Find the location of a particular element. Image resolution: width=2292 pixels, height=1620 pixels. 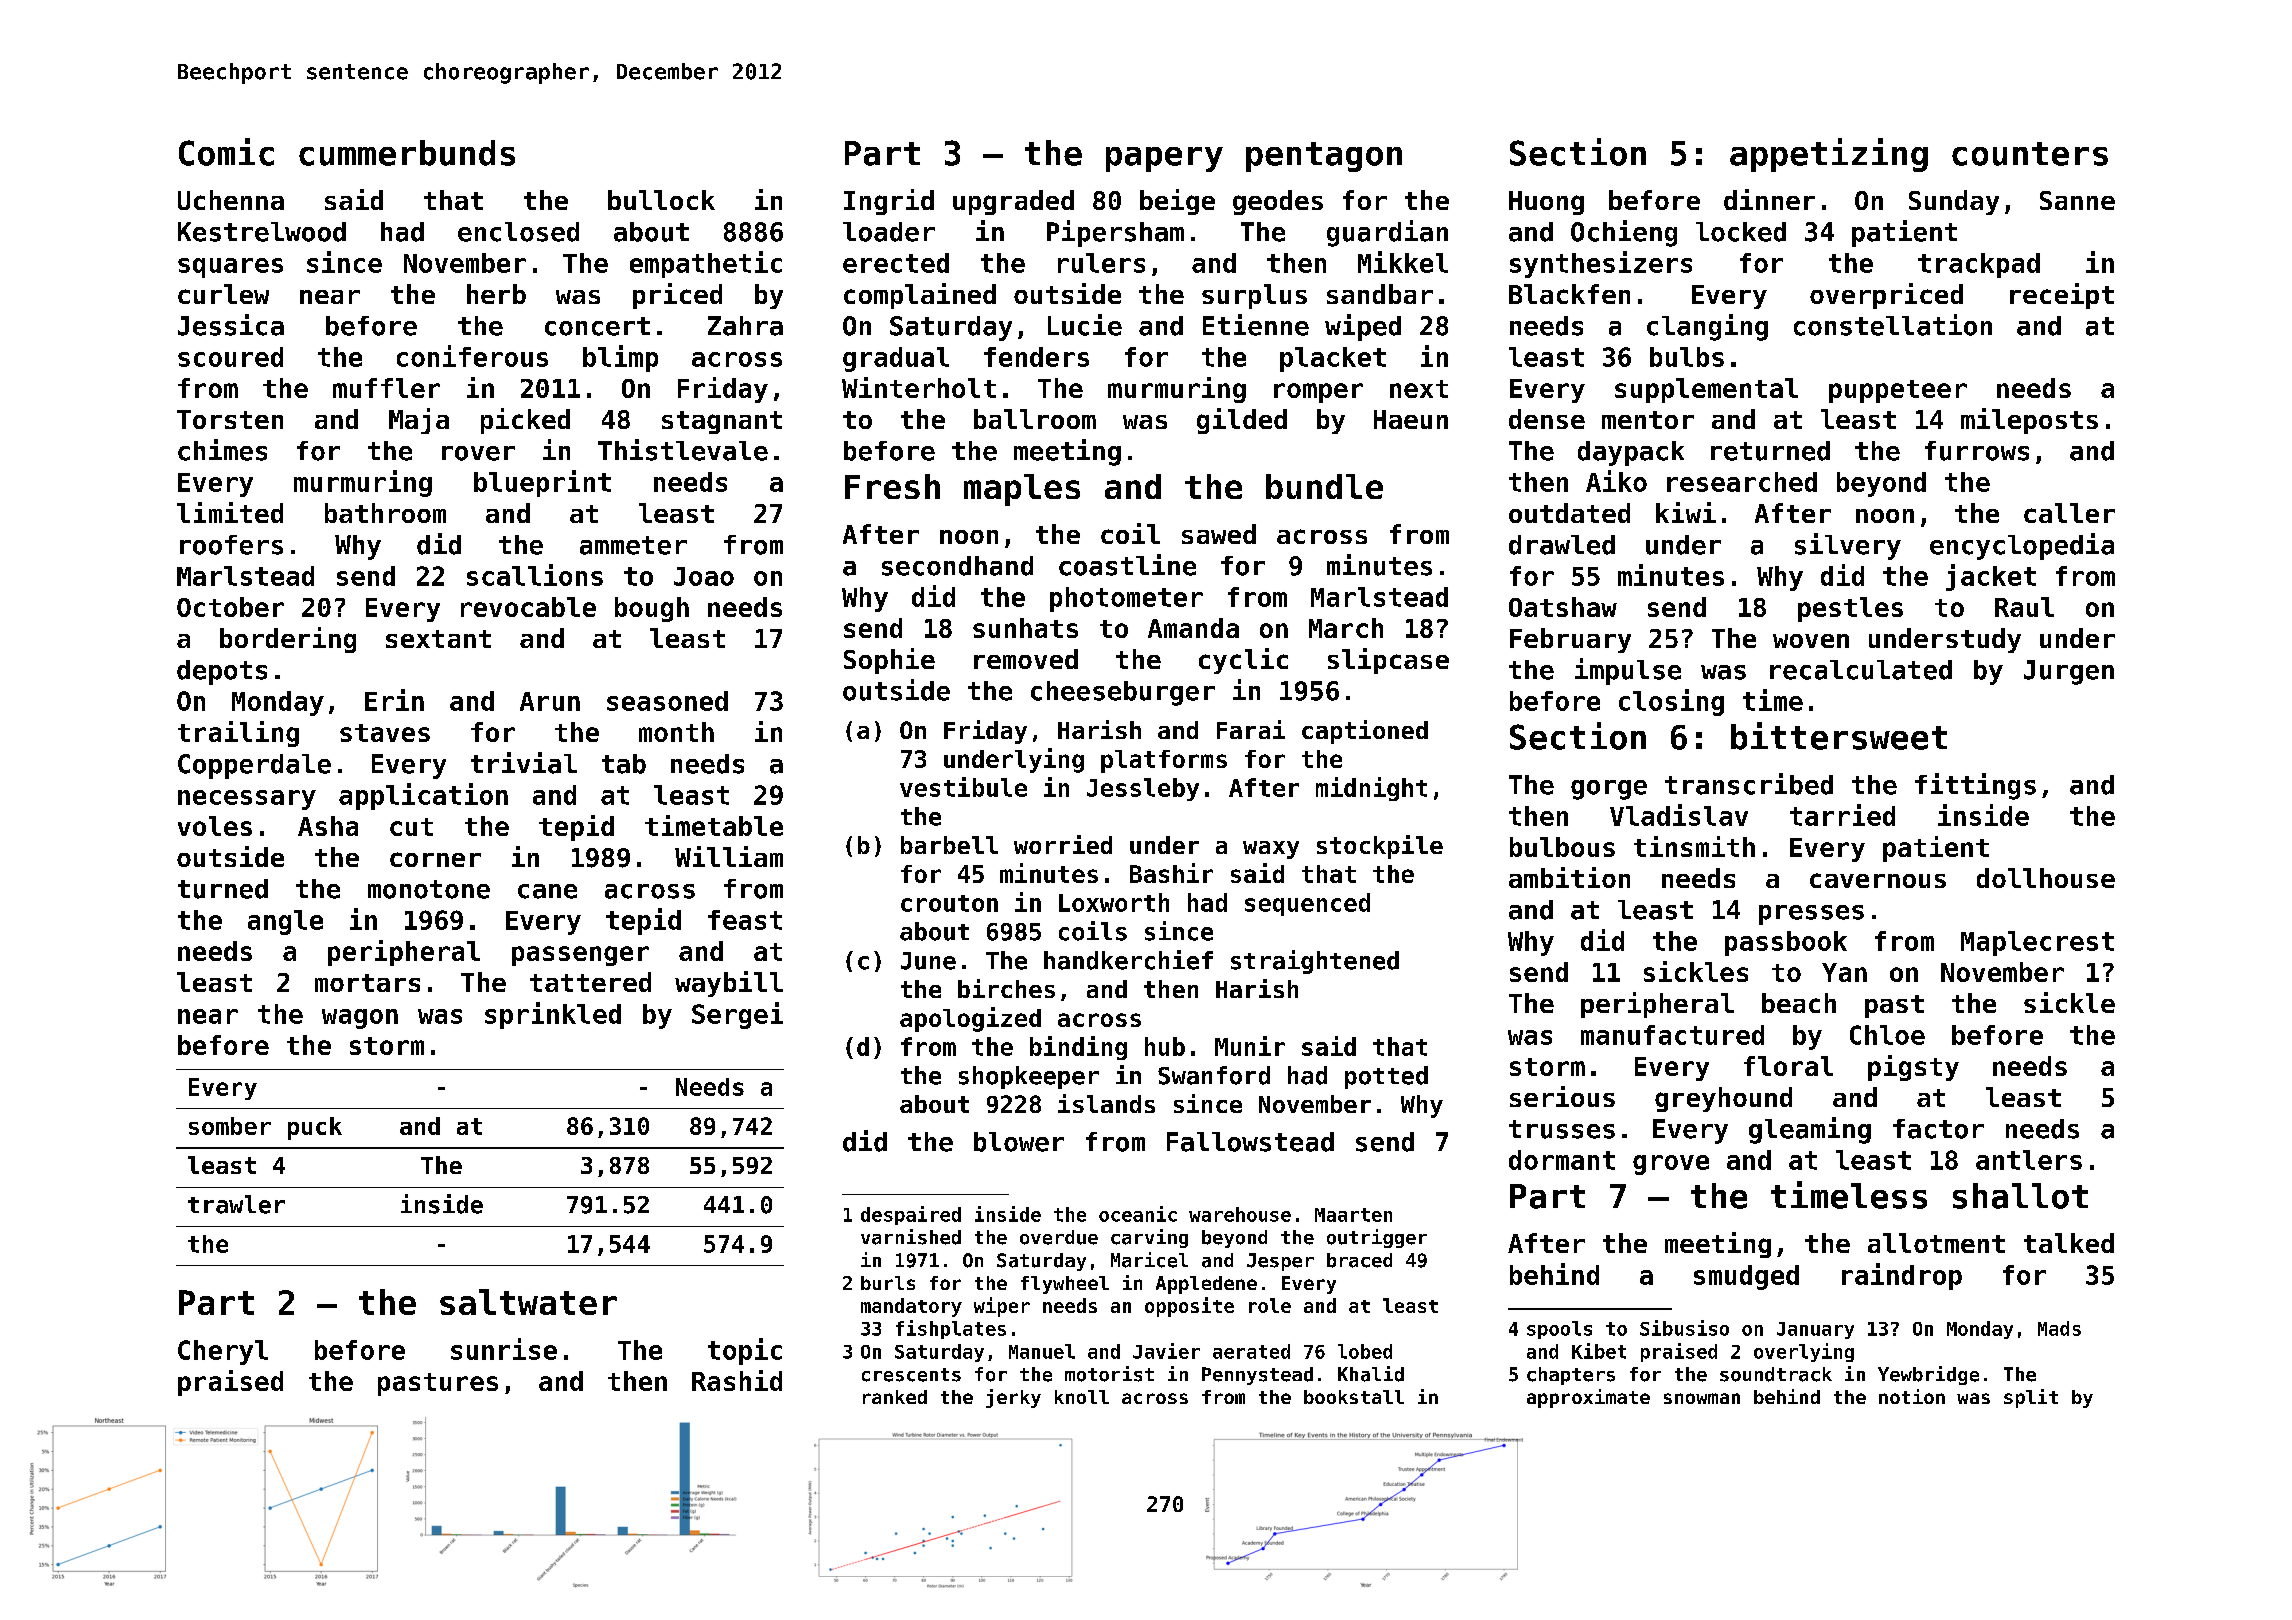

silvery is located at coordinates (1848, 546).
